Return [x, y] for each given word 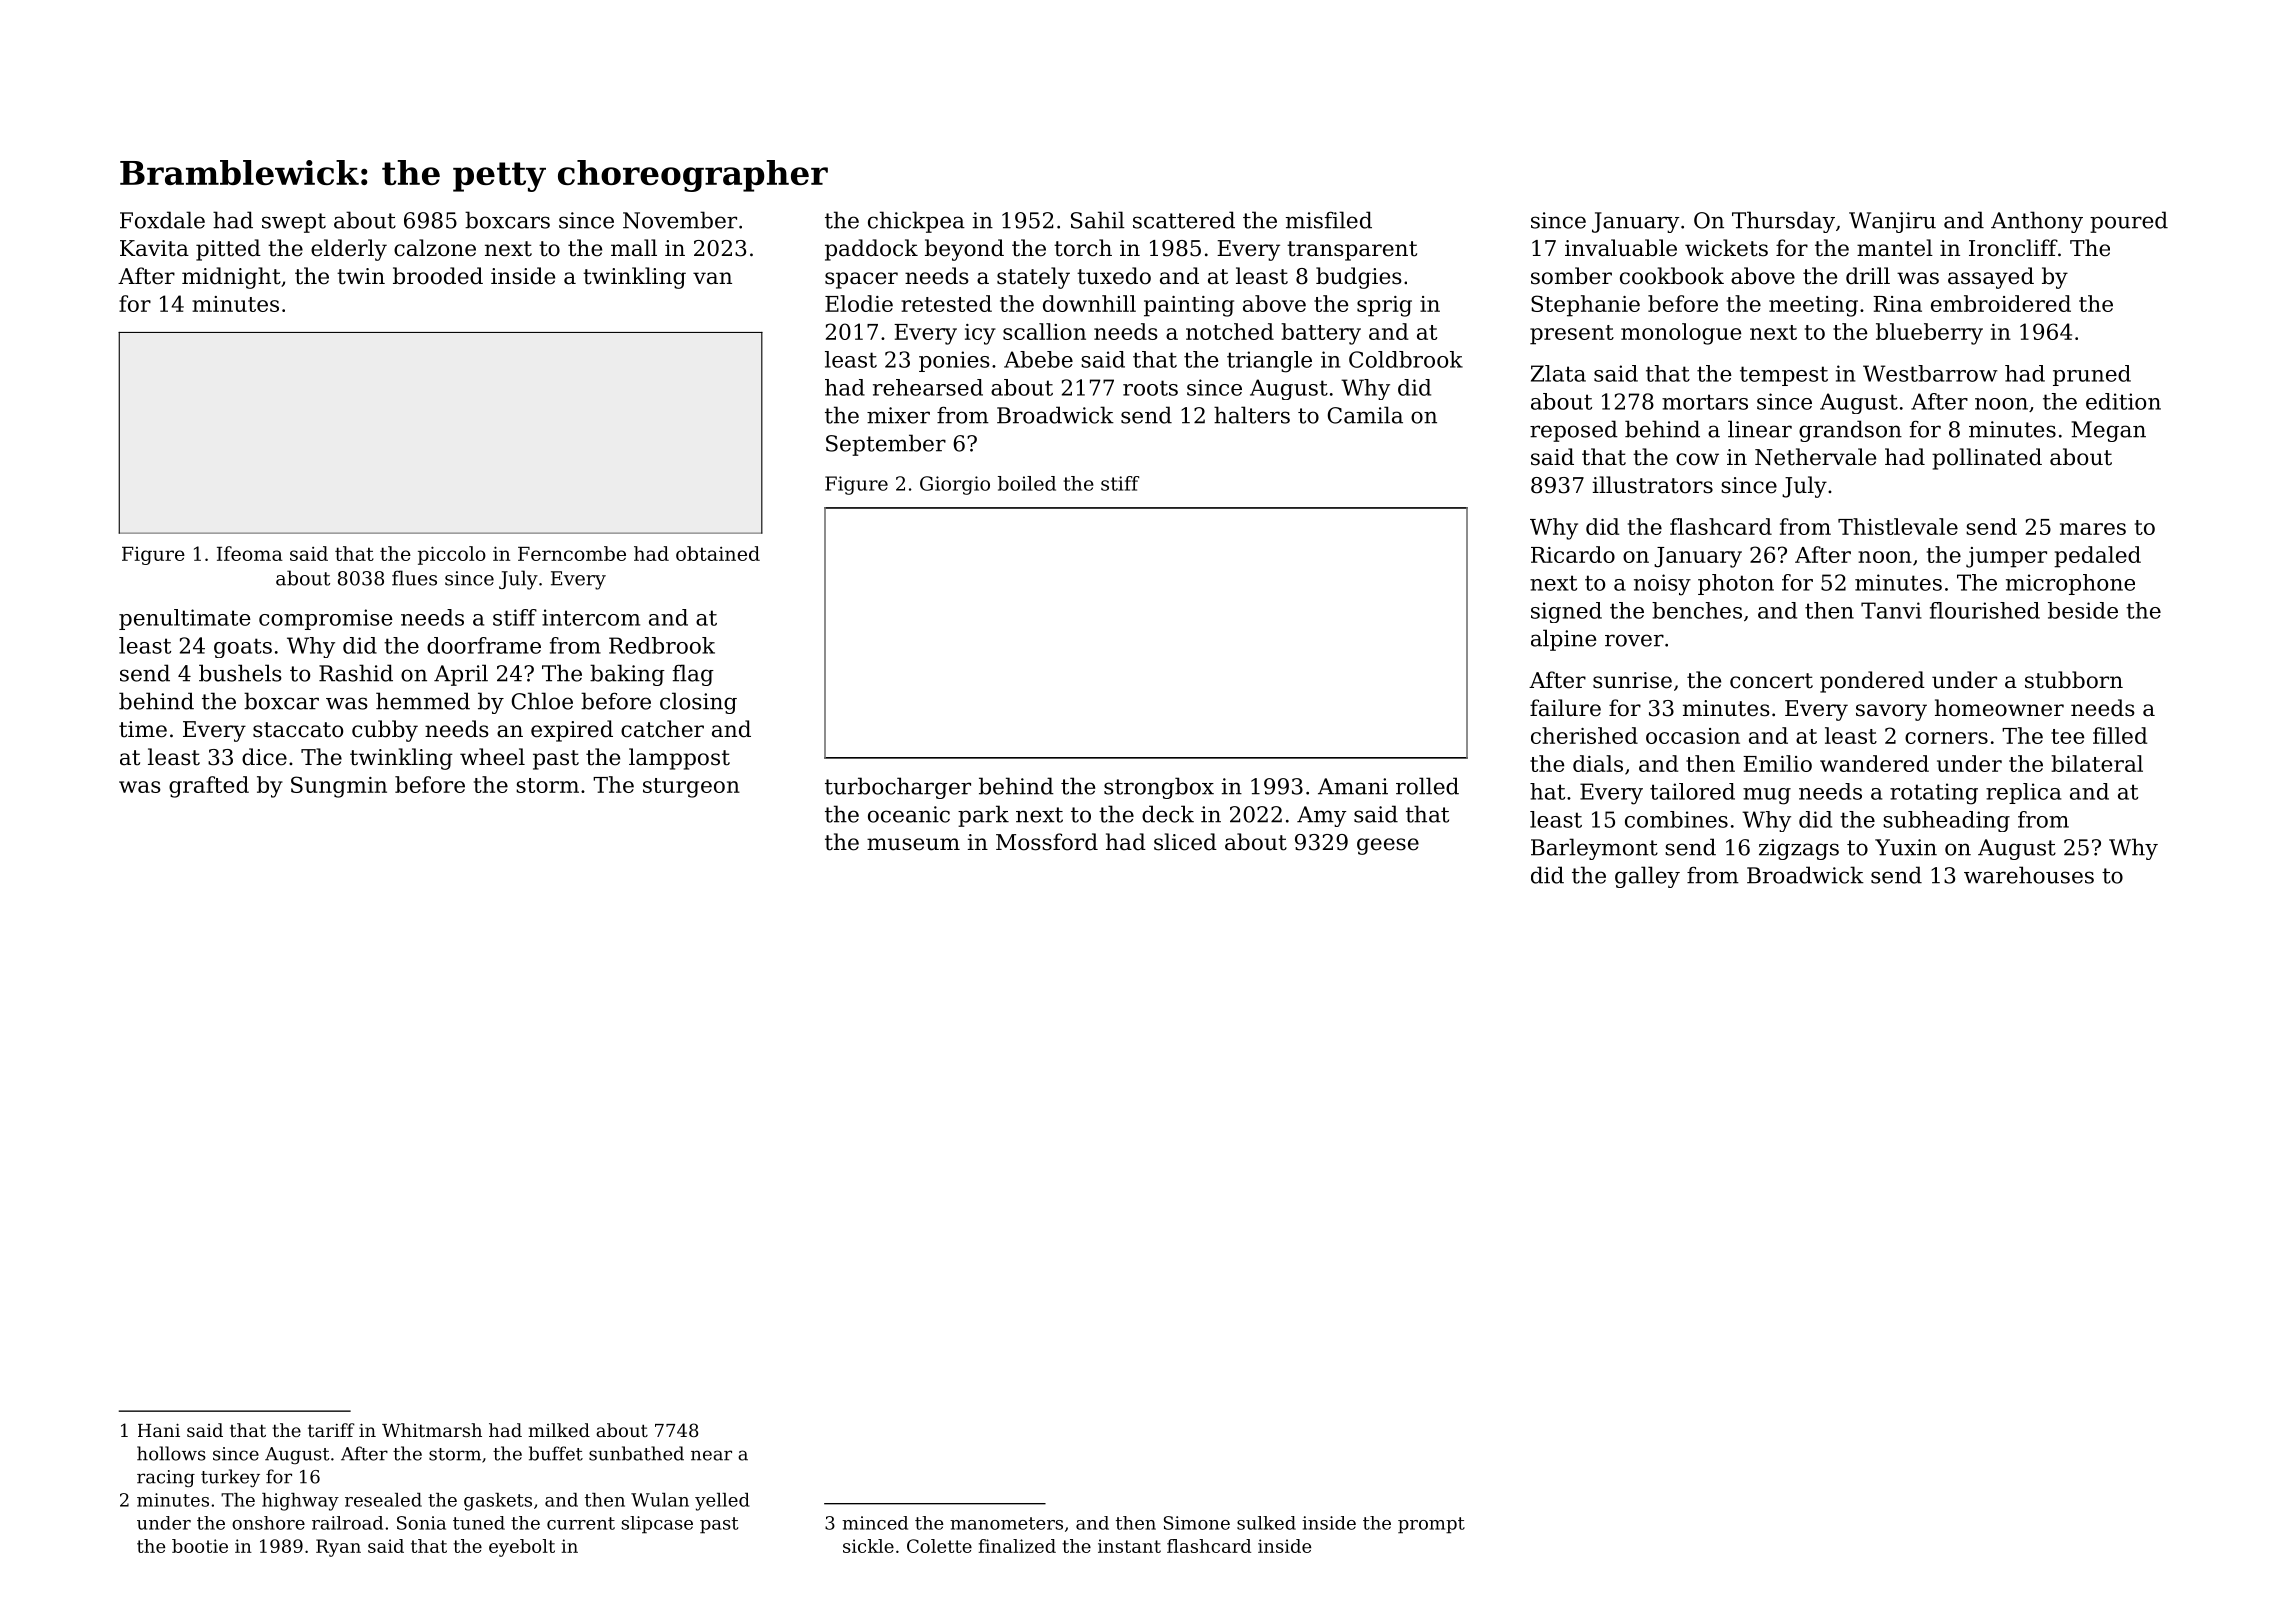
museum [913, 844]
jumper [2006, 557]
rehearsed [928, 387]
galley [1647, 877]
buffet [556, 1453]
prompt [1431, 1525]
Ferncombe [572, 553]
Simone [1197, 1523]
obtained [718, 553]
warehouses [2029, 875]
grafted [209, 787]
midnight [231, 278]
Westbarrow [1930, 373]
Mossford [1047, 842]
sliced [1185, 842]
